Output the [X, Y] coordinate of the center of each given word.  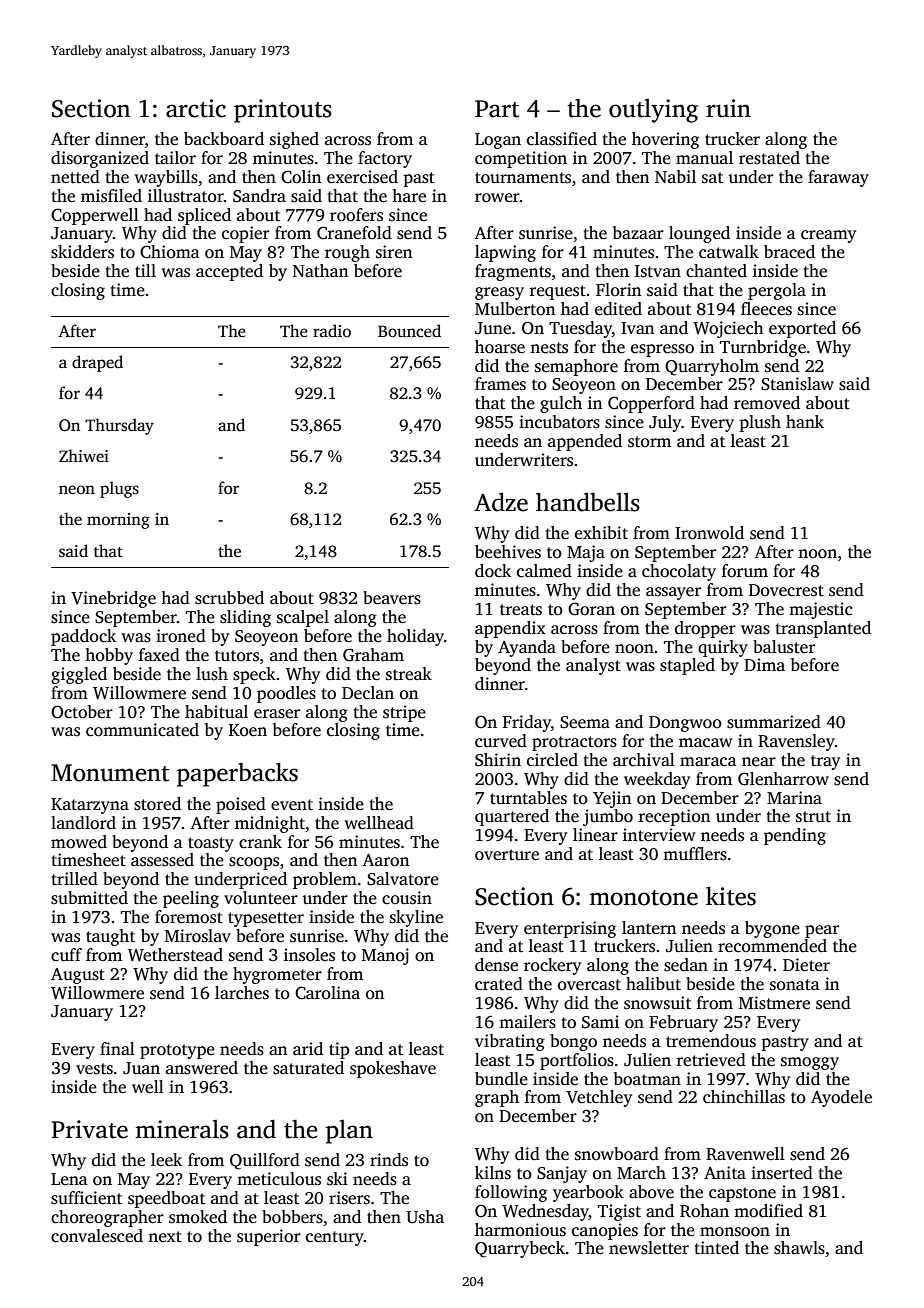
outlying [653, 111]
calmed [544, 570]
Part [497, 109]
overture [507, 855]
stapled [687, 666]
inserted [782, 1173]
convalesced [97, 1236]
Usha [425, 1217]
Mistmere [774, 1003]
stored [157, 804]
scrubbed [229, 598]
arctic [196, 108]
